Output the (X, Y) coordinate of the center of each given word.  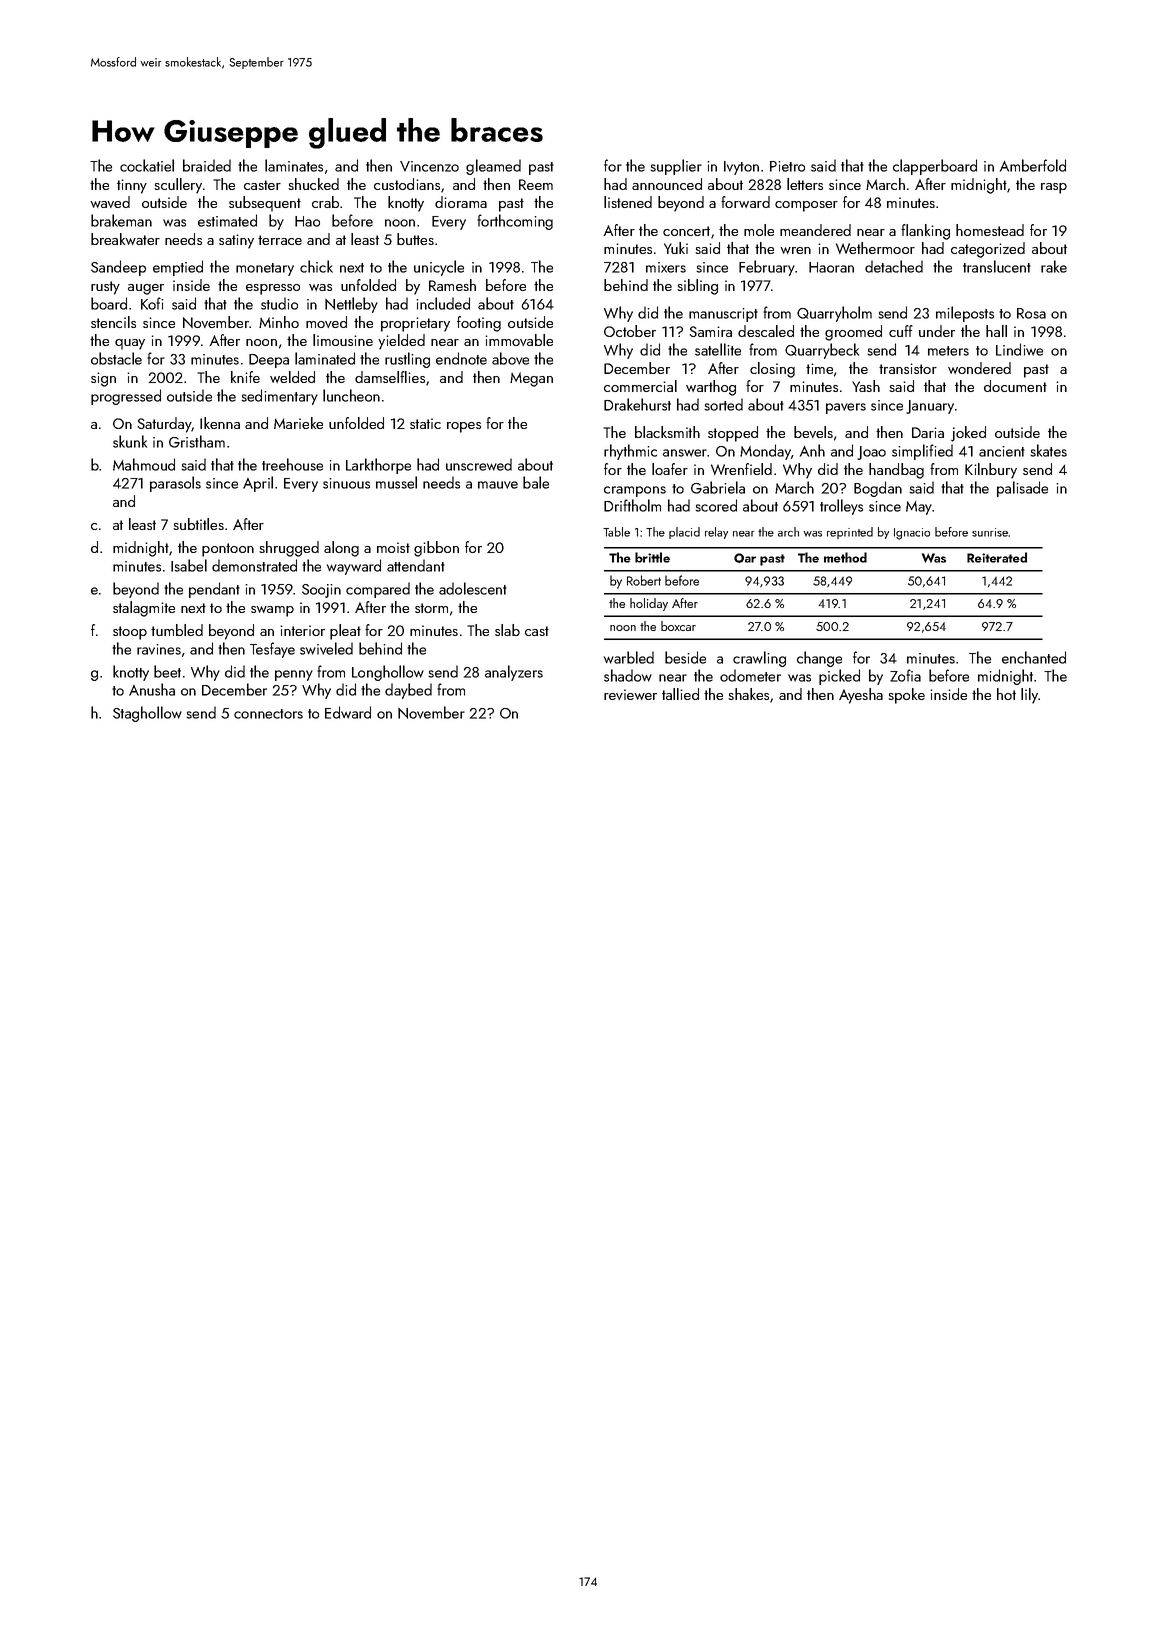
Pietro (787, 166)
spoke (906, 696)
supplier (676, 167)
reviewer (630, 694)
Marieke (298, 423)
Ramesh (452, 285)
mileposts (965, 314)
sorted (723, 404)
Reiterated (997, 557)
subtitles (198, 524)
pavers (846, 408)
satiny (236, 241)
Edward (348, 712)
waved (110, 202)
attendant (416, 565)
